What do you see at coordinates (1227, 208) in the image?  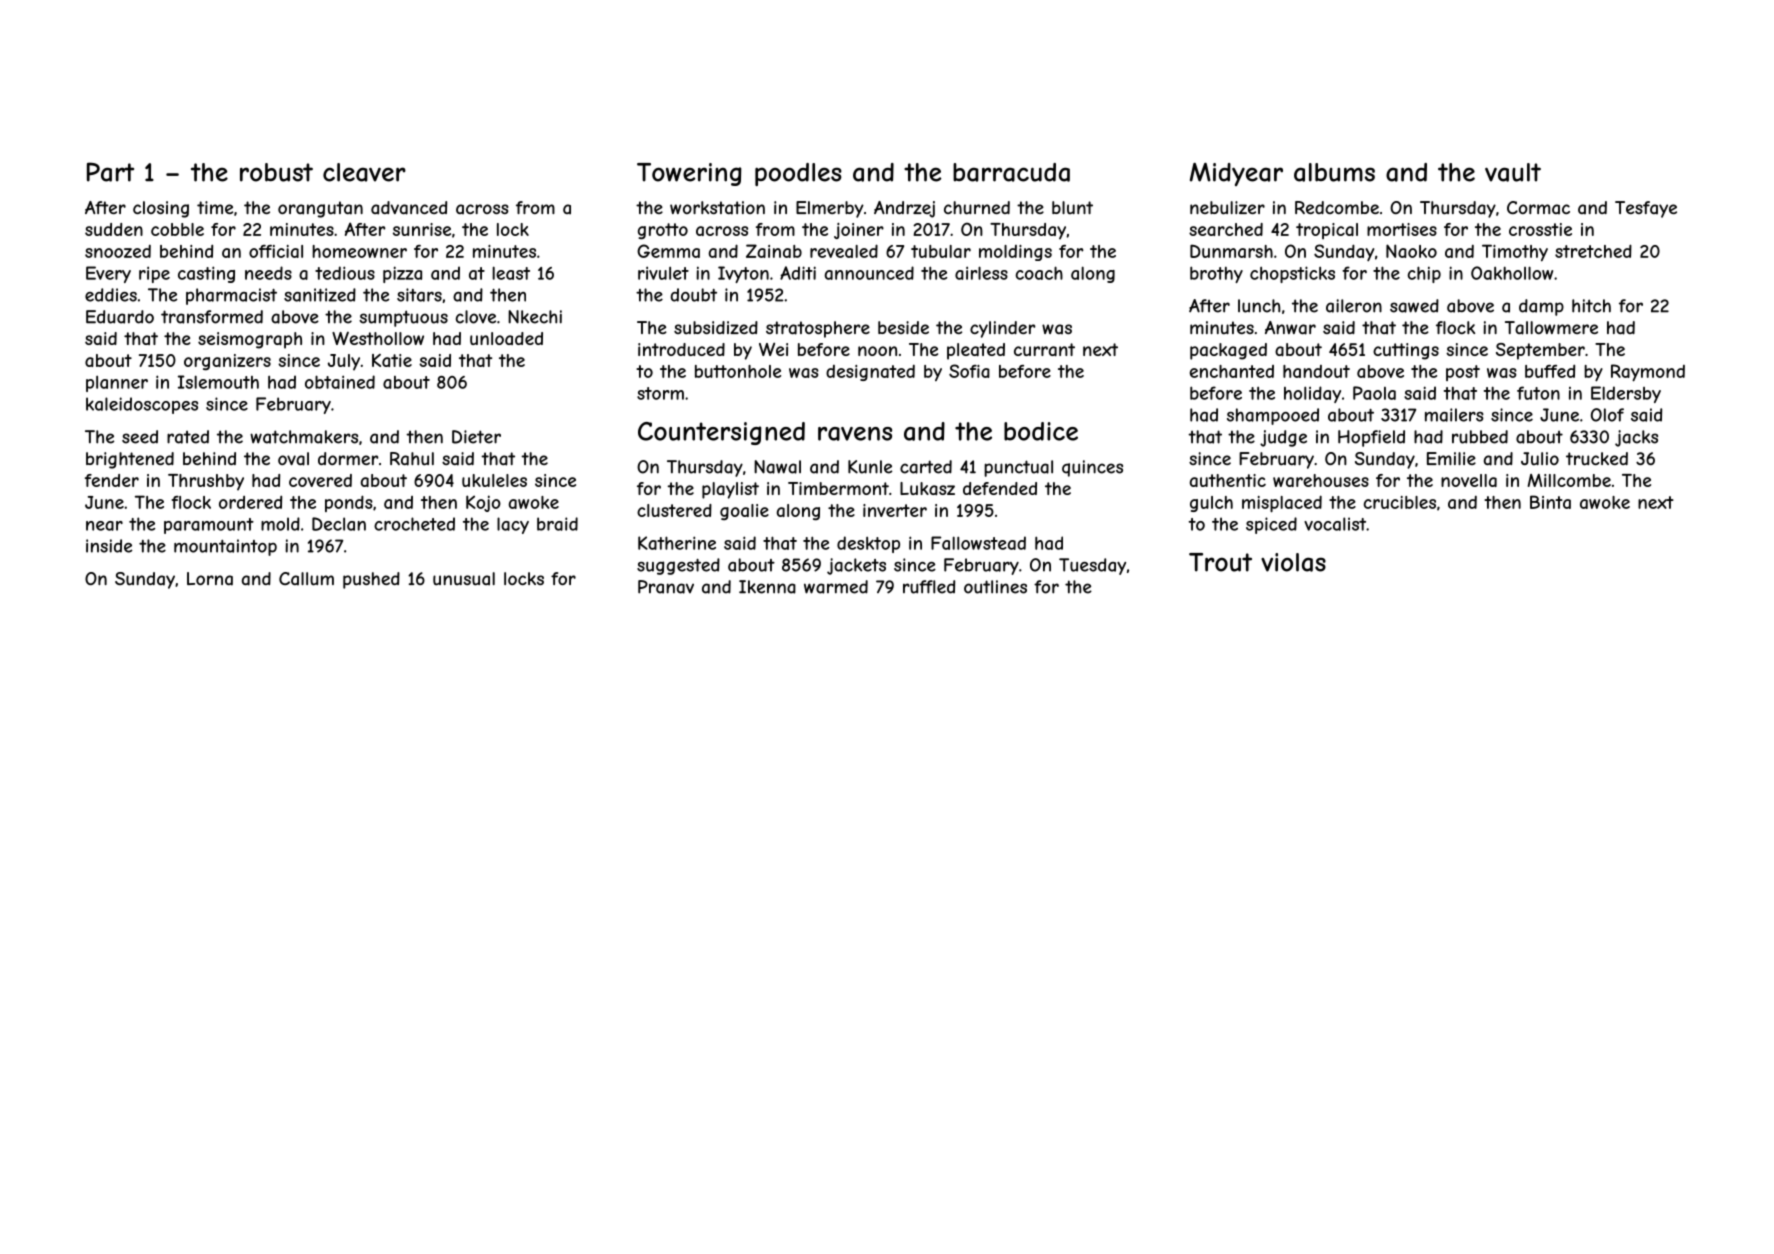 I see `nebulizer` at bounding box center [1227, 208].
